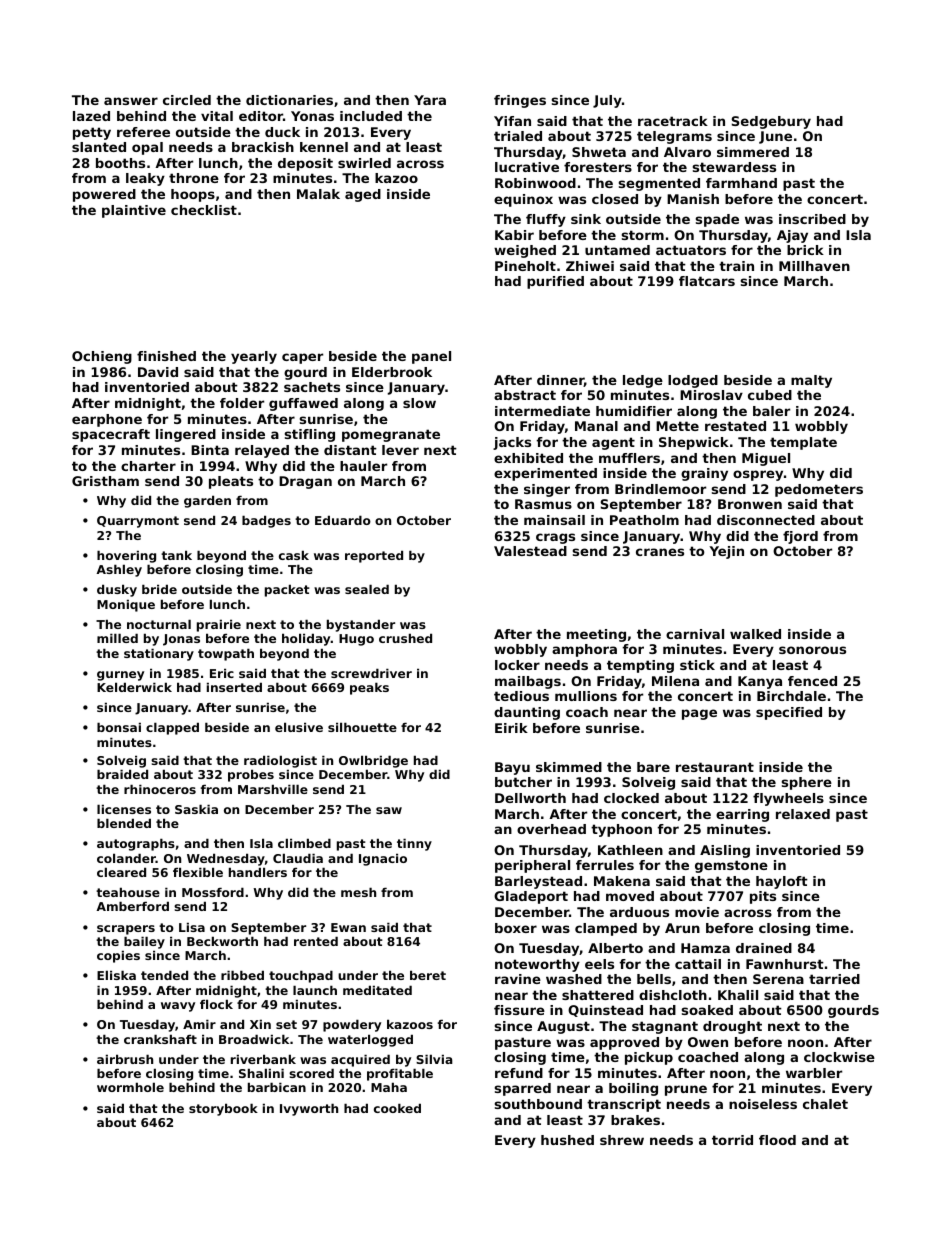 Image resolution: width=952 pixels, height=1233 pixels. What do you see at coordinates (812, 650) in the document?
I see `sonorous` at bounding box center [812, 650].
